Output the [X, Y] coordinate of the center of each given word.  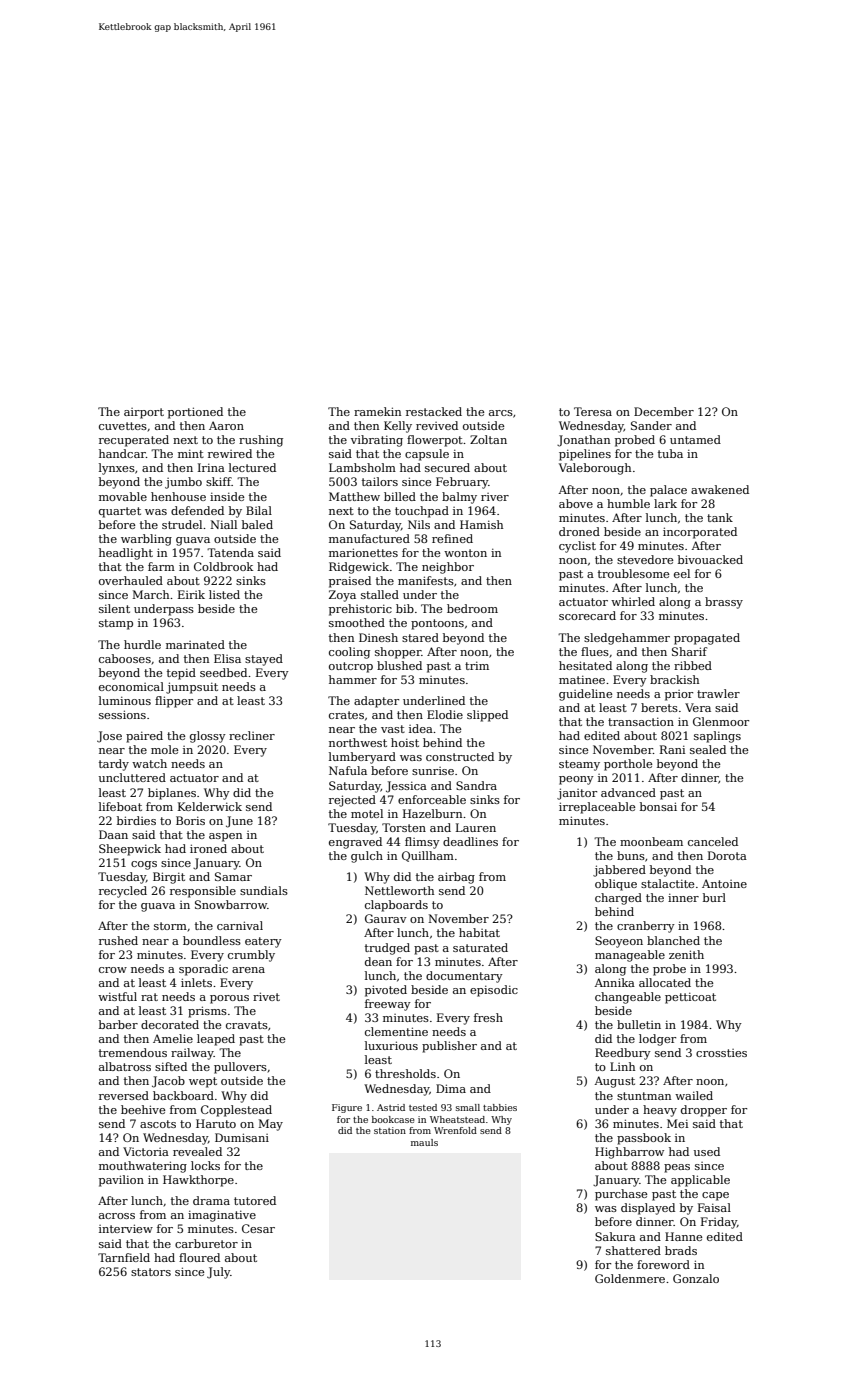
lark [665, 503]
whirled [633, 601]
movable [123, 496]
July [218, 1273]
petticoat [690, 998]
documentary [464, 977]
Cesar [258, 1228]
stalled [380, 594]
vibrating [377, 441]
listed [224, 594]
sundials [264, 890]
